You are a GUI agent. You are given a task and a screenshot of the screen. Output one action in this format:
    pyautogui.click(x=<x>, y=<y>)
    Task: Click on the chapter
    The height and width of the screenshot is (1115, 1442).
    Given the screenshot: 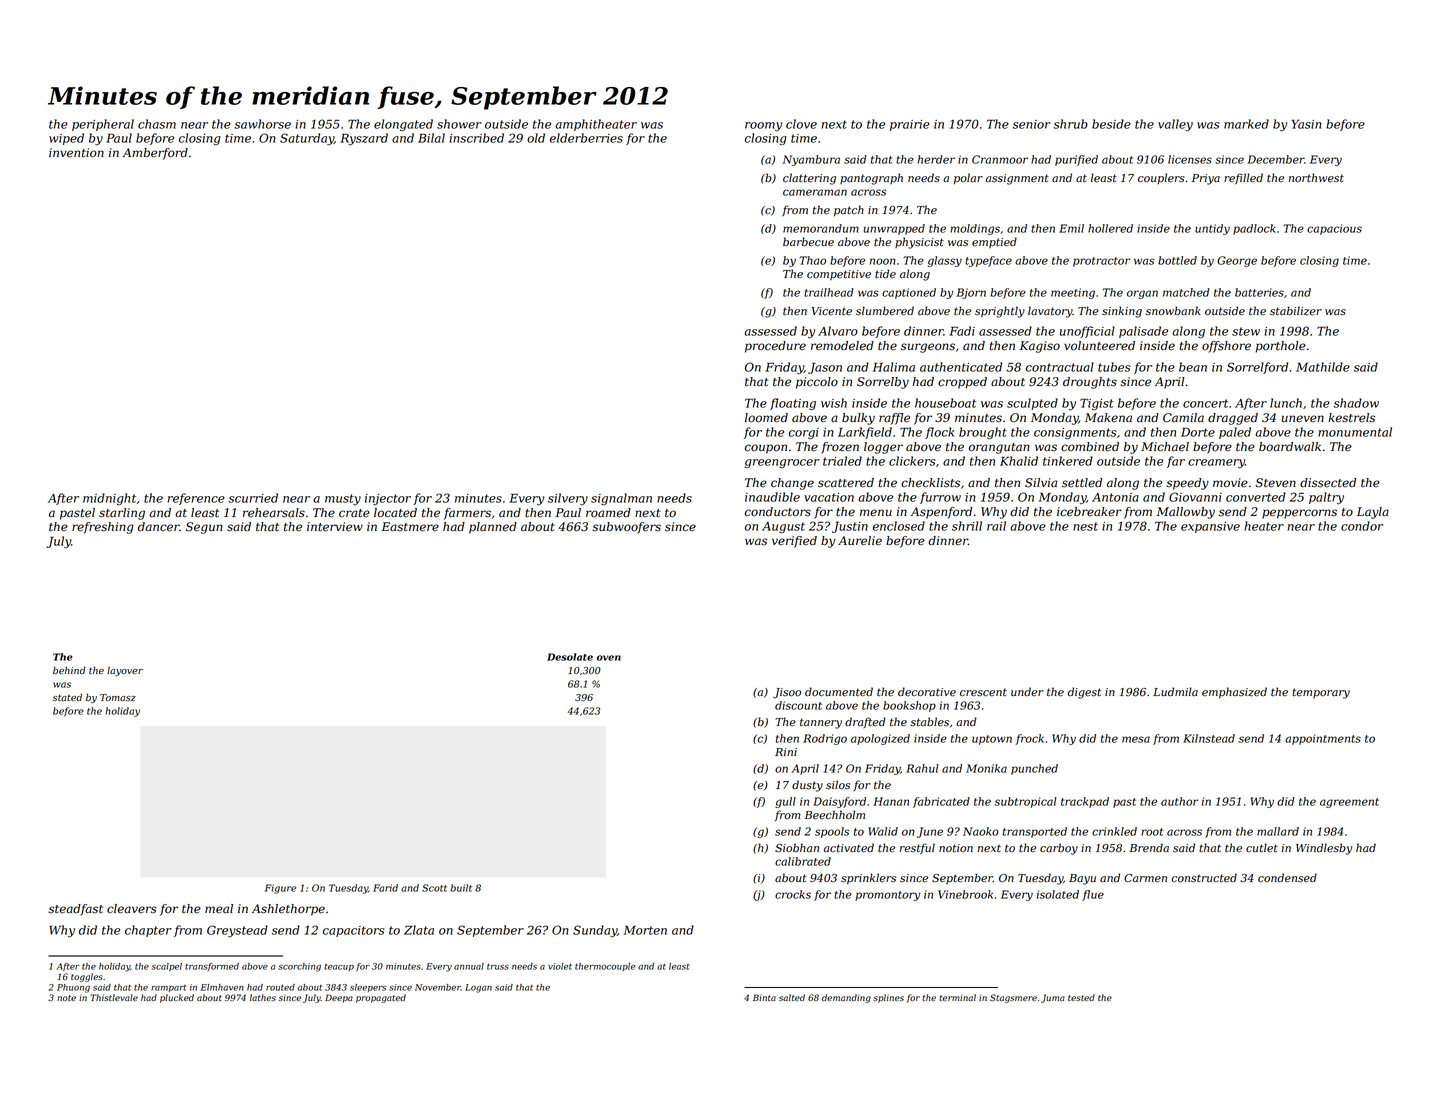 What is the action you would take?
    pyautogui.click(x=148, y=931)
